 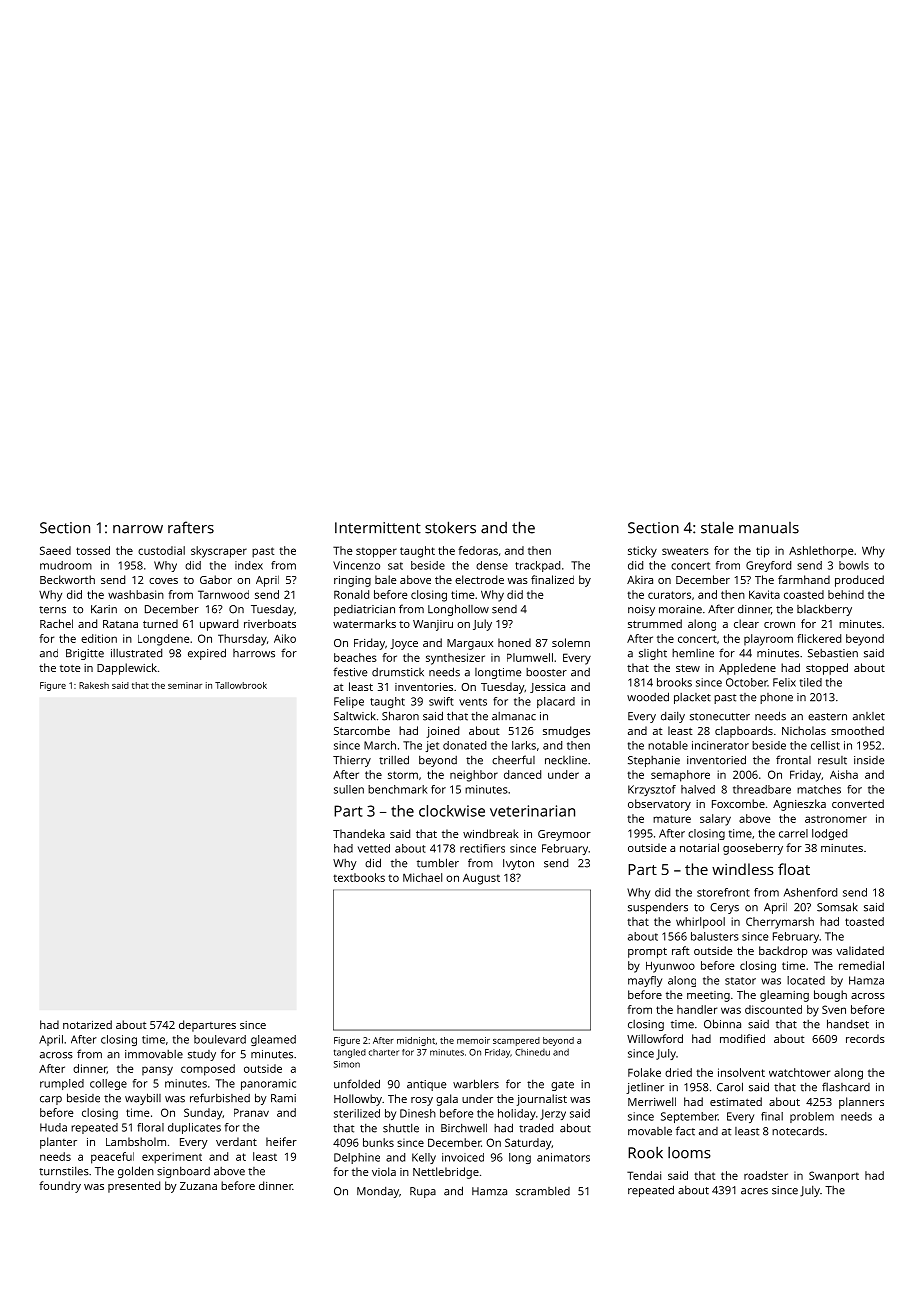 What do you see at coordinates (94, 685) in the document?
I see `Rakesh` at bounding box center [94, 685].
